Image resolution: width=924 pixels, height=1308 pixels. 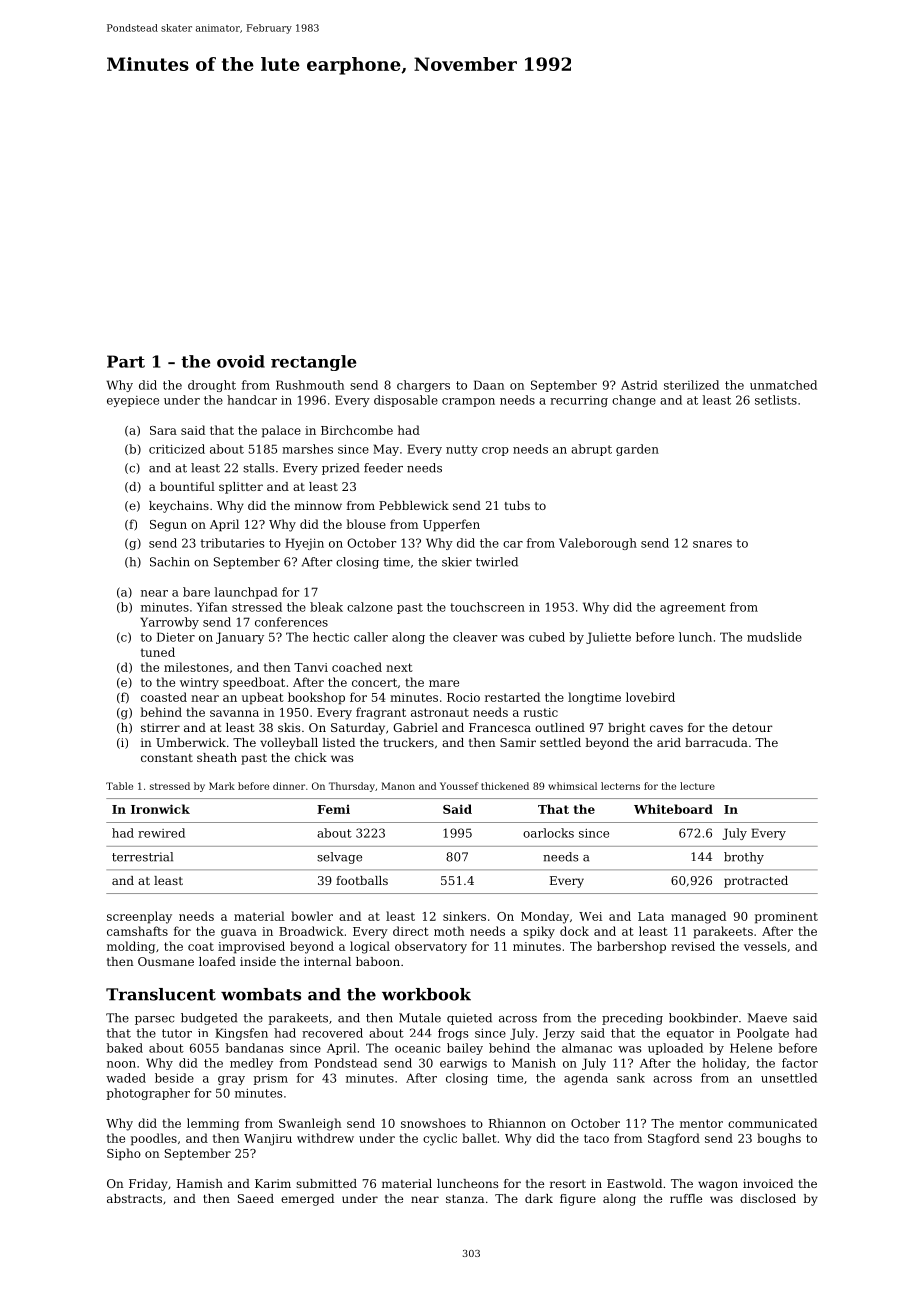 I want to click on barracuda, so click(x=716, y=742).
